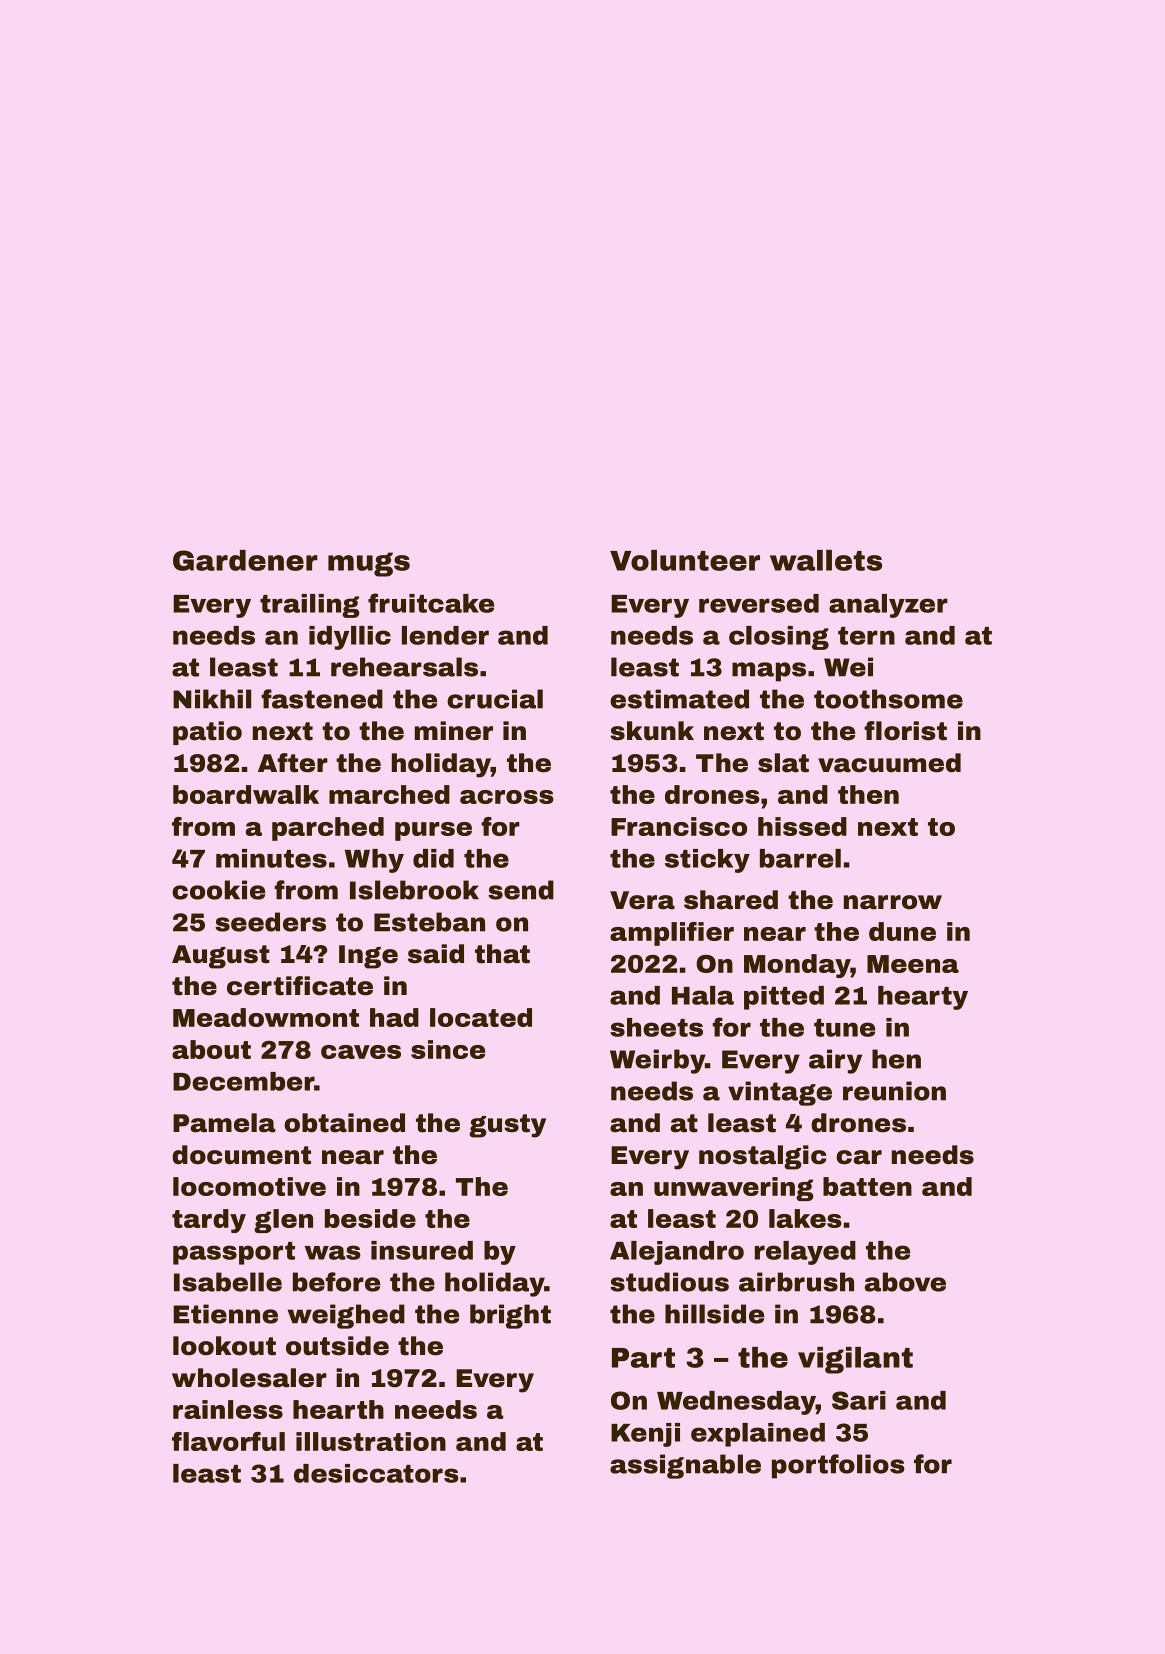 The image size is (1165, 1654). Describe the element at coordinates (241, 1155) in the screenshot. I see `document` at that location.
